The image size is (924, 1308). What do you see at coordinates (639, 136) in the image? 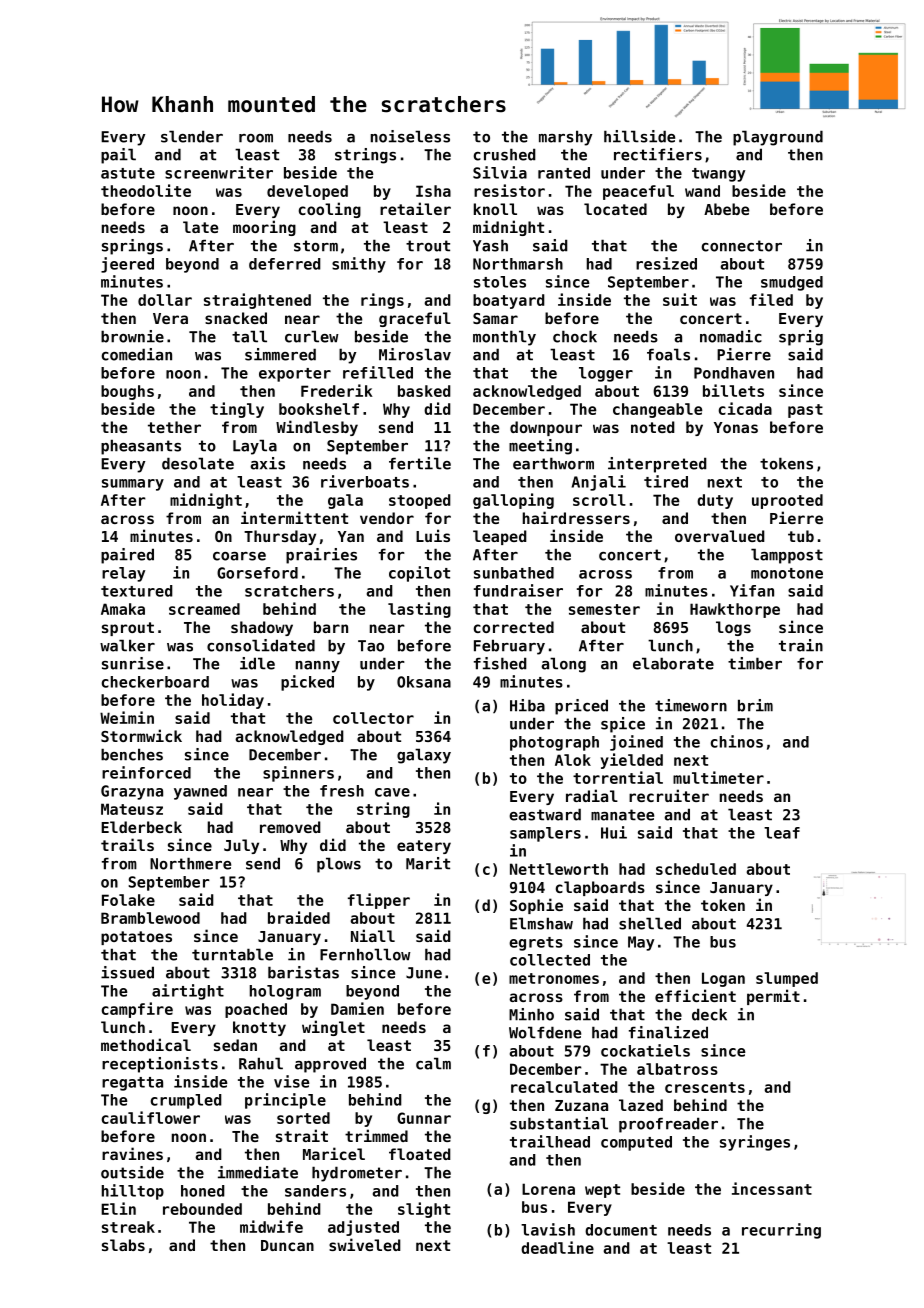
I see `hillside` at bounding box center [639, 136].
